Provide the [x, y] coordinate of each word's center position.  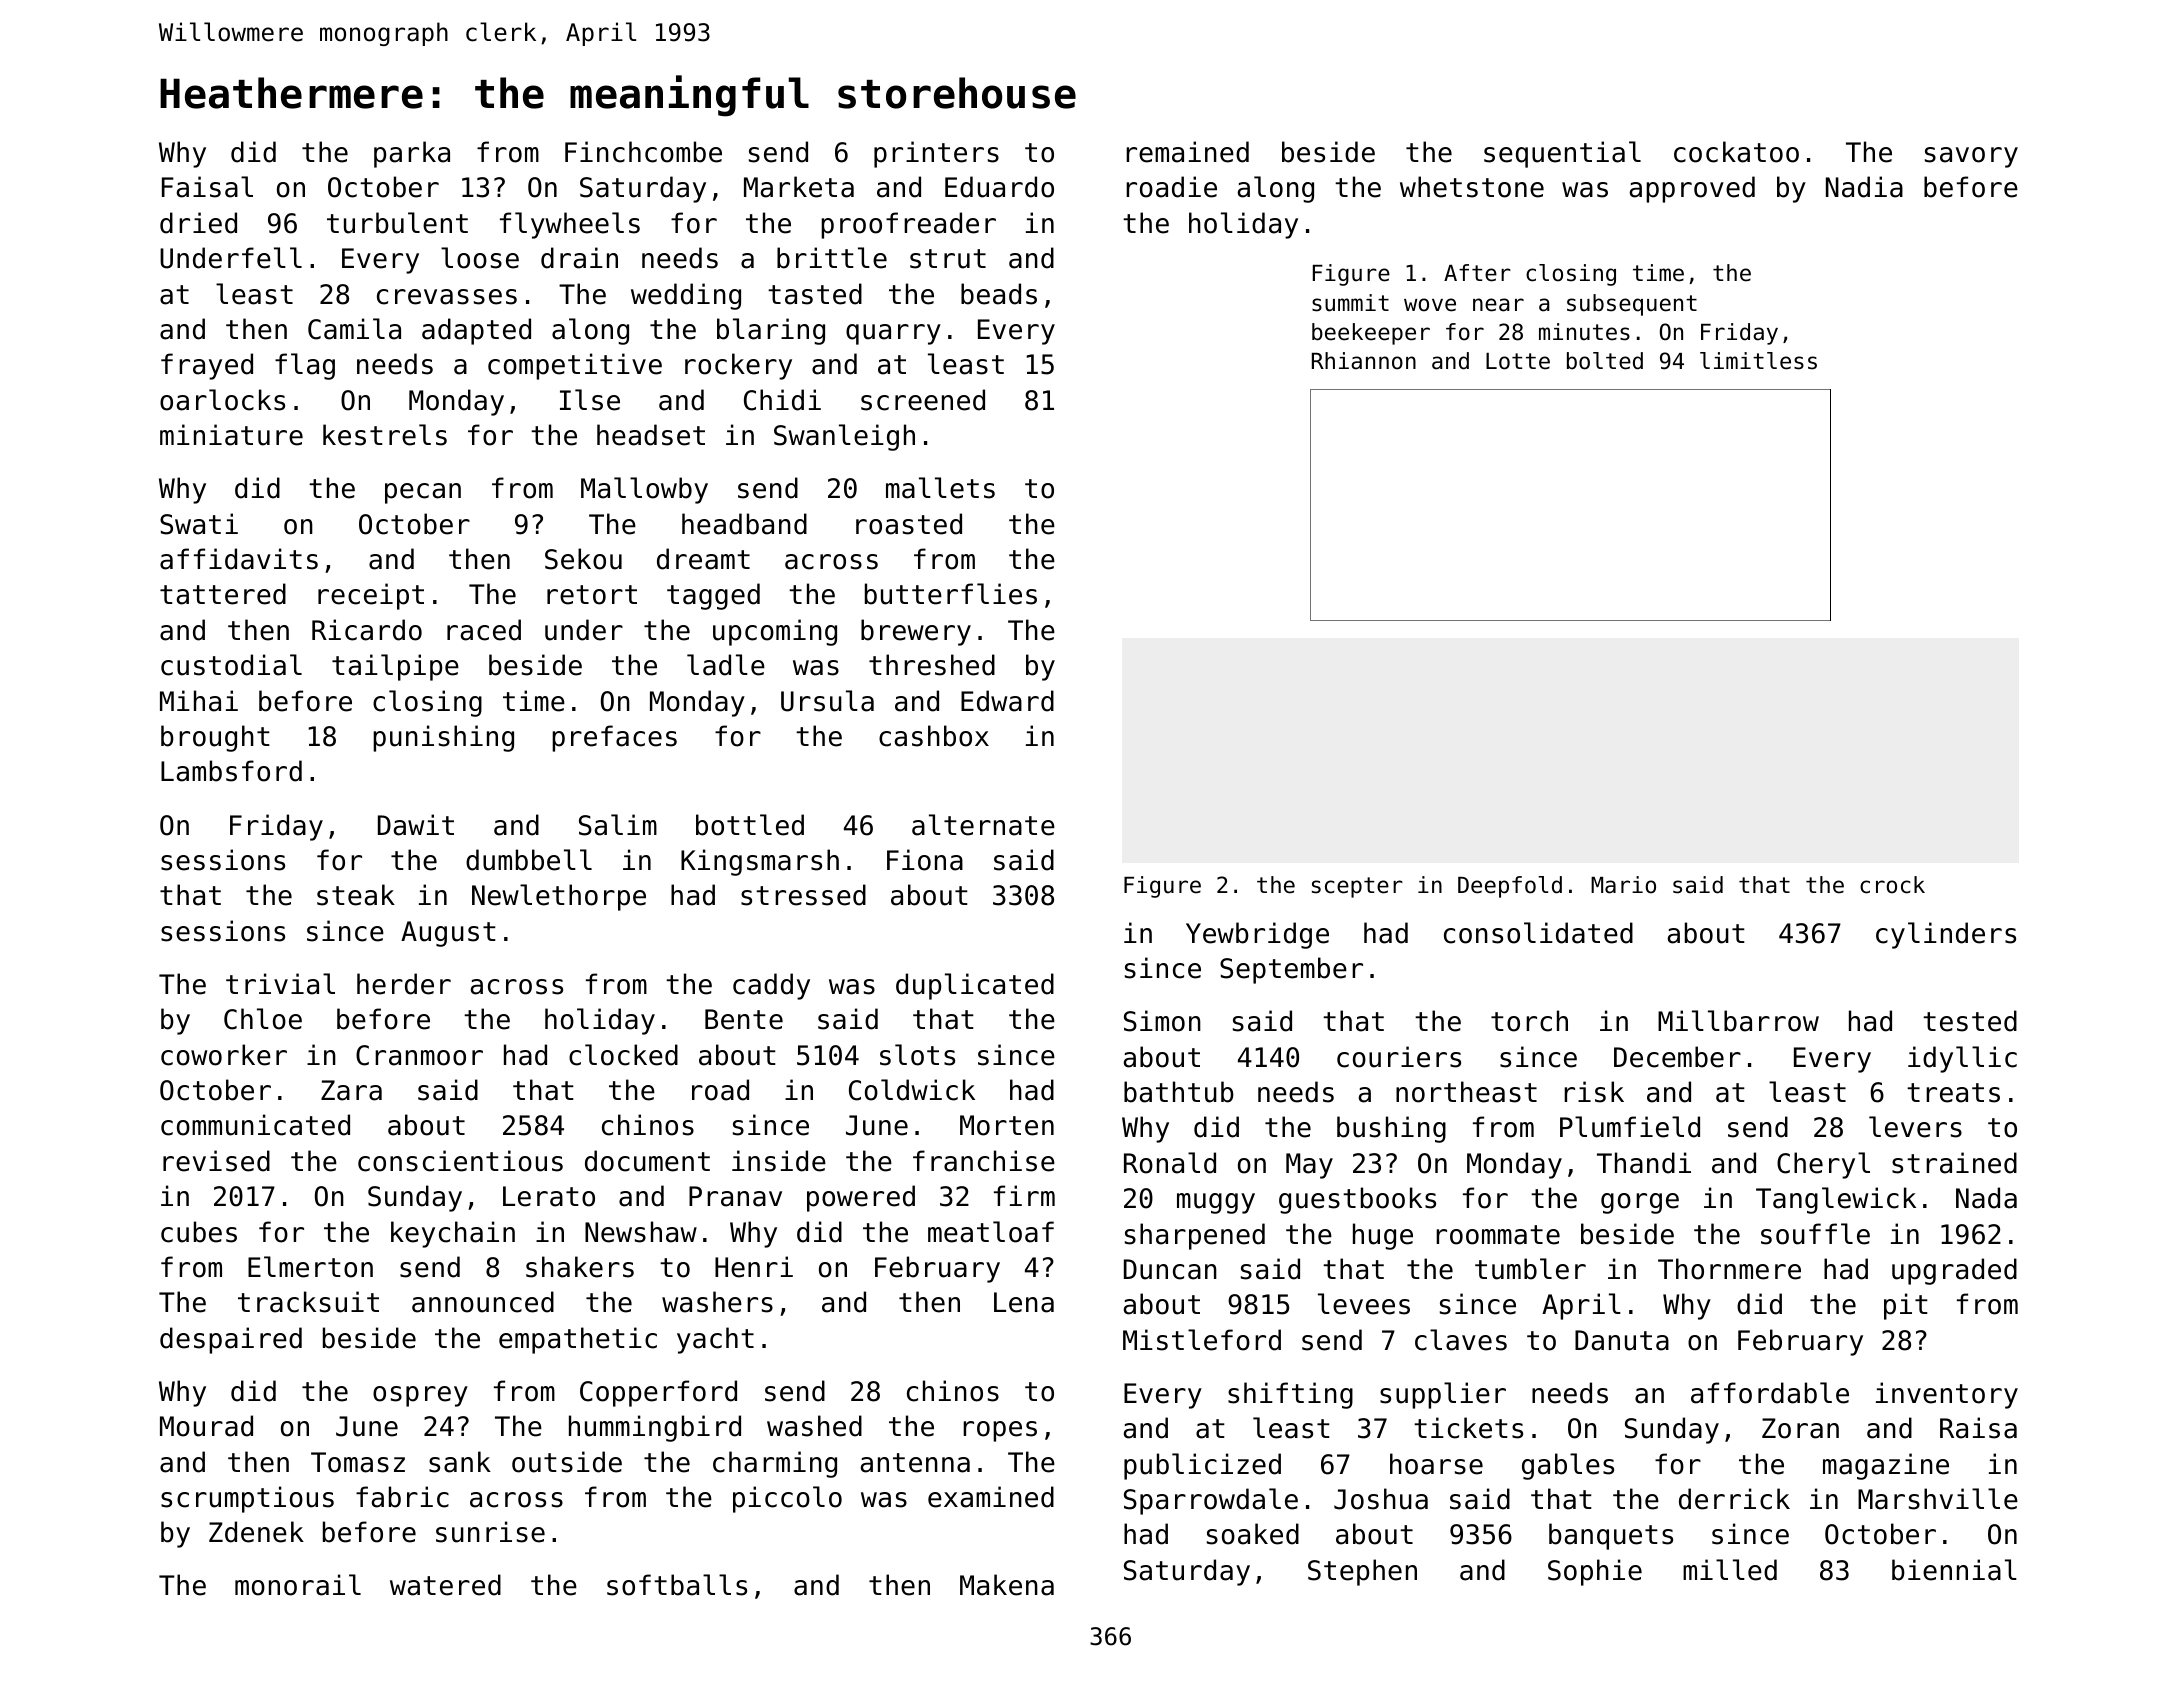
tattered [223, 594]
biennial [1954, 1570]
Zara [351, 1090]
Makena [1007, 1585]
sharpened [1195, 1236]
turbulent [397, 223]
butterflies [951, 594]
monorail [298, 1585]
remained [1187, 152]
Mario [1623, 885]
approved [1692, 189]
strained [1954, 1163]
